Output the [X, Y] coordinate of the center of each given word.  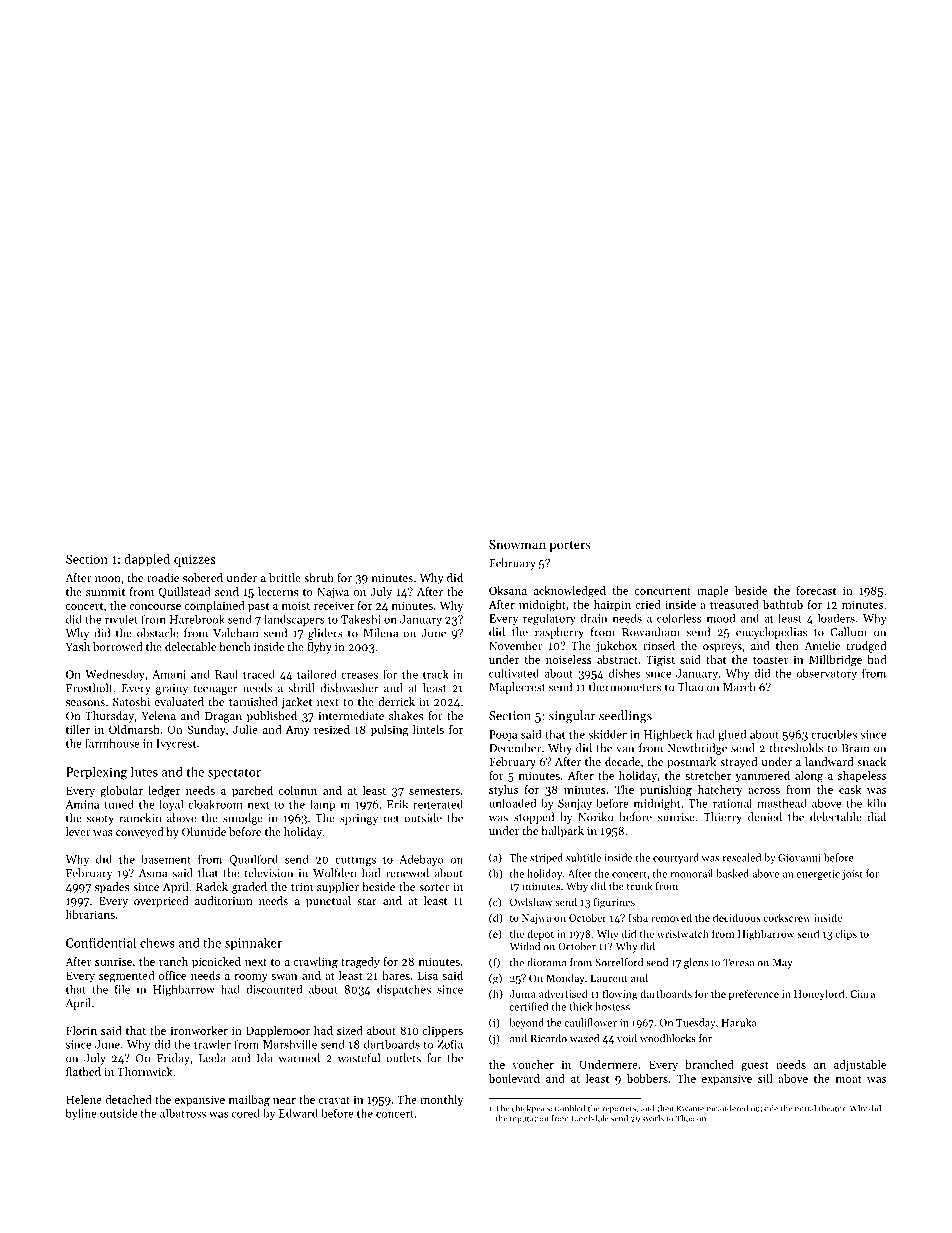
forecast [816, 590]
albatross [183, 1113]
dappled [147, 560]
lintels [428, 729]
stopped [534, 818]
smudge [243, 819]
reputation [529, 1119]
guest [755, 1066]
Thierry [723, 818]
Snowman [517, 544]
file [122, 989]
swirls [653, 1118]
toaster [771, 660]
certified [529, 1006]
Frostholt [89, 688]
